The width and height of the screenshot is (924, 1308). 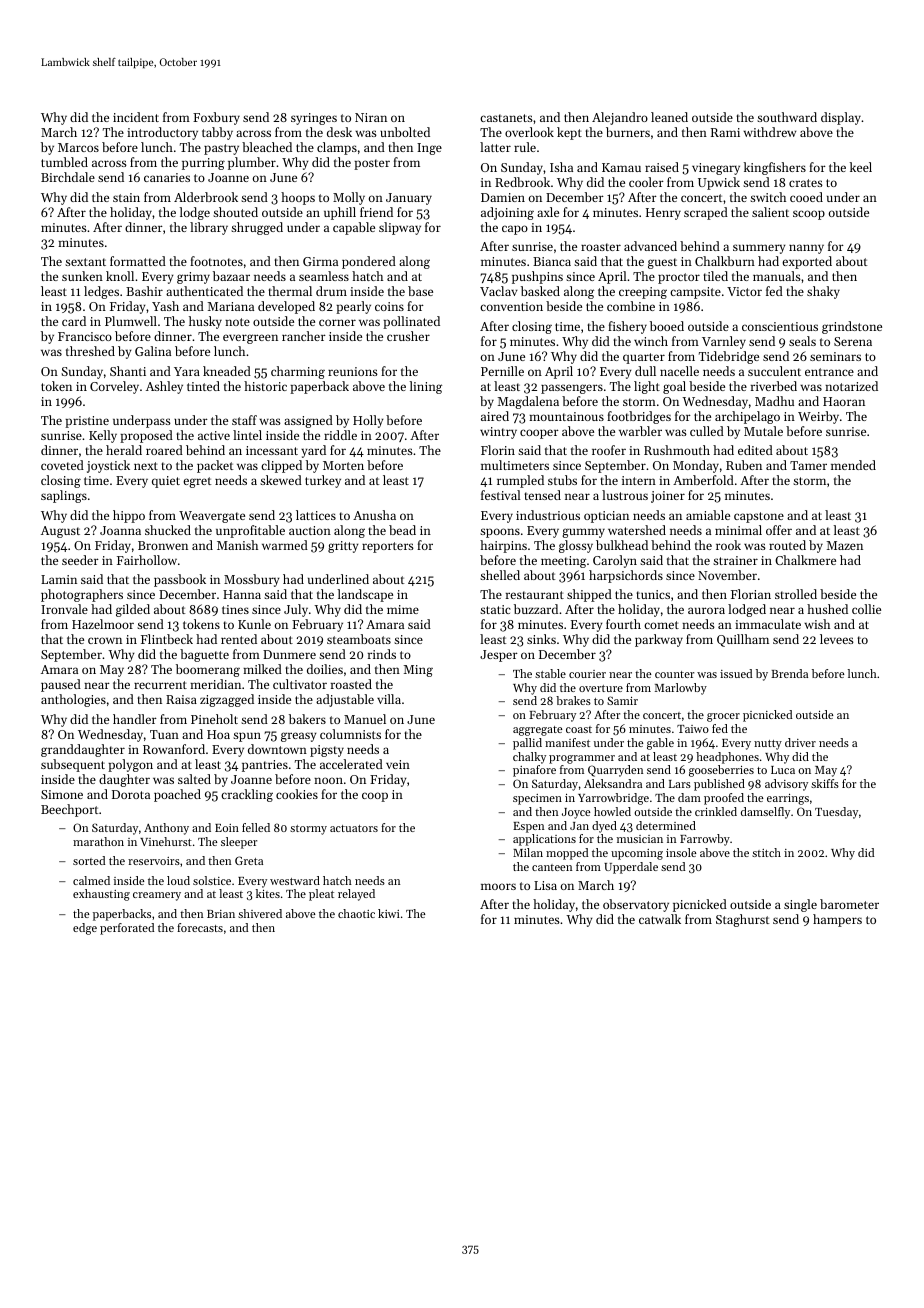 What do you see at coordinates (696, 466) in the screenshot?
I see `Monday` at bounding box center [696, 466].
